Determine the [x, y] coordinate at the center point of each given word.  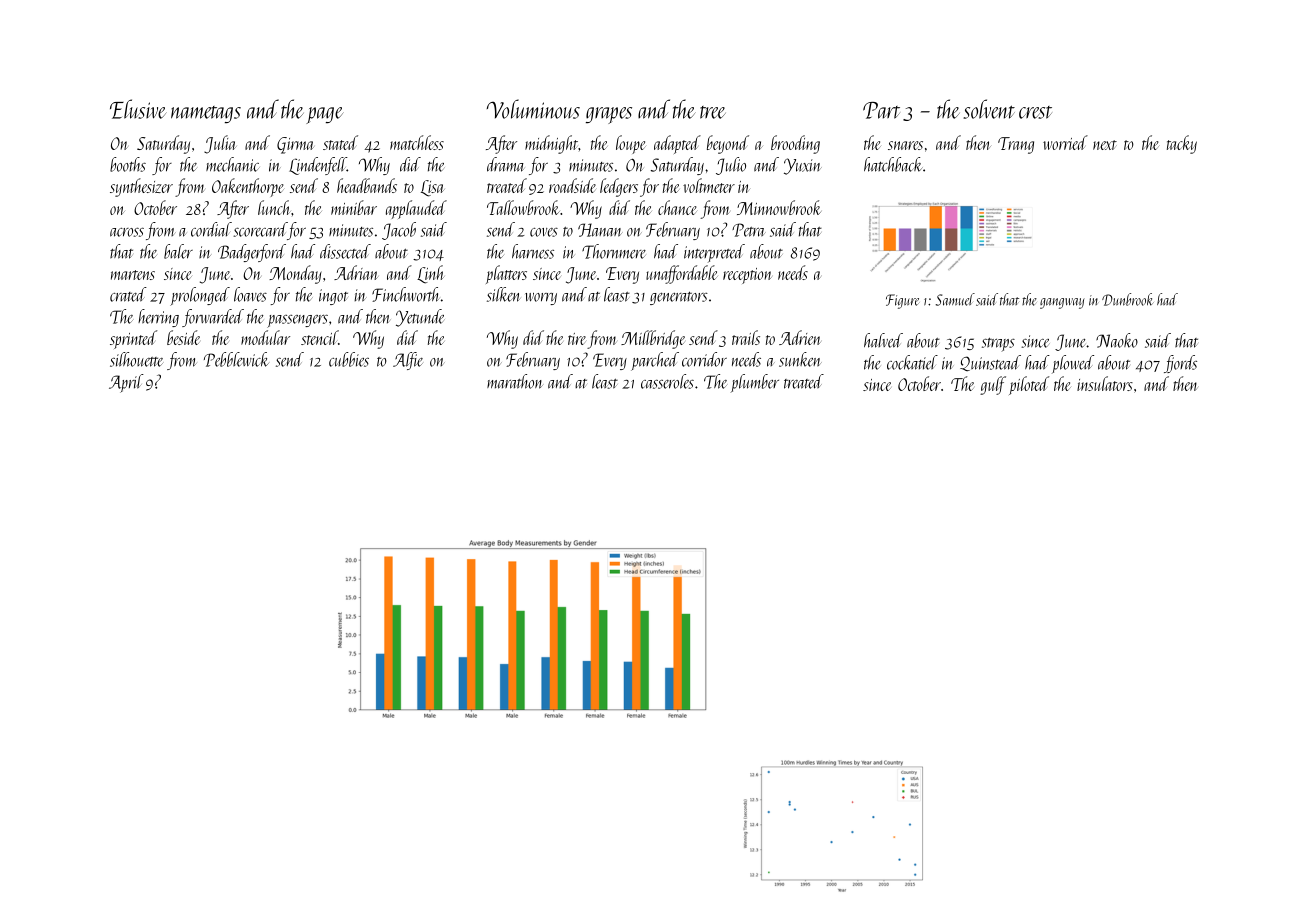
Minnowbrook [779, 207]
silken [503, 294]
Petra [749, 230]
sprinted [133, 339]
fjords [1180, 364]
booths [128, 164]
